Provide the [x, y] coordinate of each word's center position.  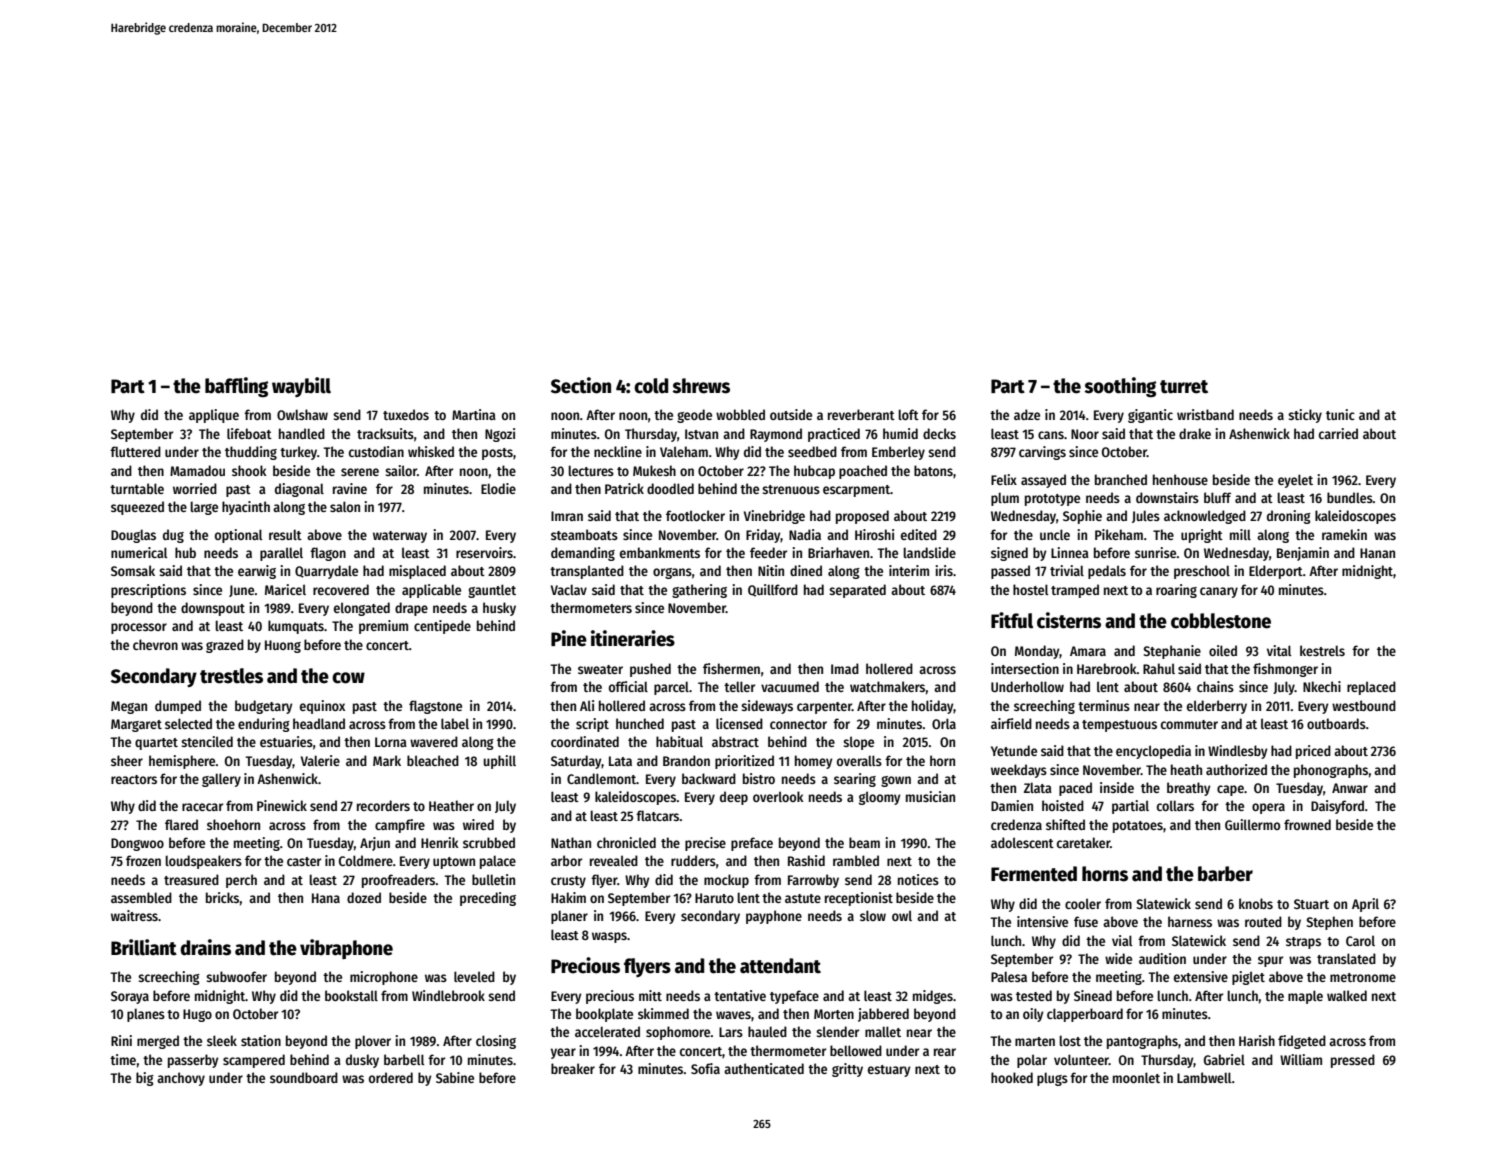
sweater [600, 669]
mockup [726, 881]
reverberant [861, 414]
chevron [155, 644]
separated [857, 591]
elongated [362, 609]
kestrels [1322, 650]
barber [1225, 874]
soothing [1120, 387]
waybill [301, 387]
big [145, 1079]
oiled [1223, 650]
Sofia [705, 1068]
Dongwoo [137, 844]
